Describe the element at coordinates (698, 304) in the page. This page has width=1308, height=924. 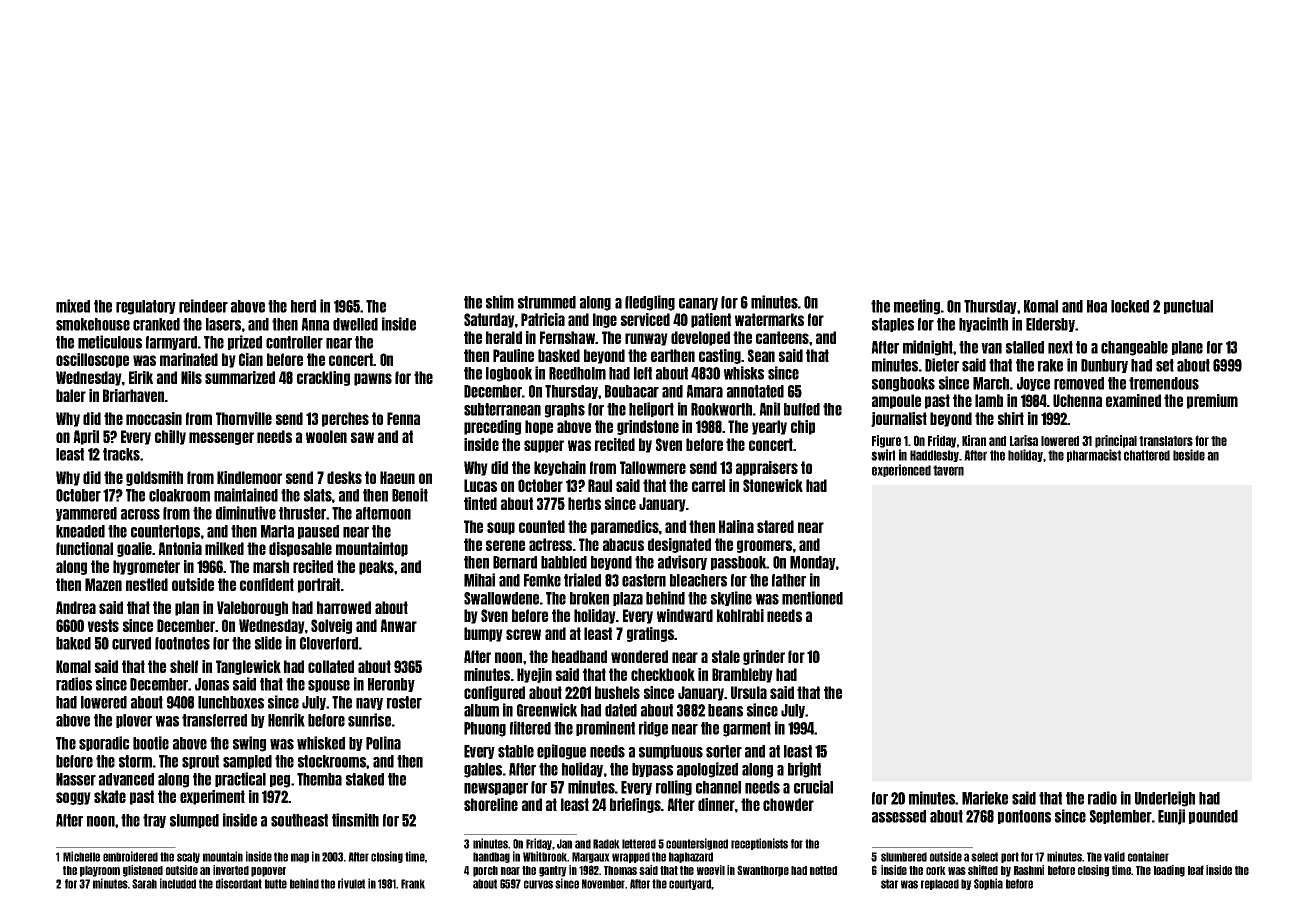
I see `canary` at that location.
